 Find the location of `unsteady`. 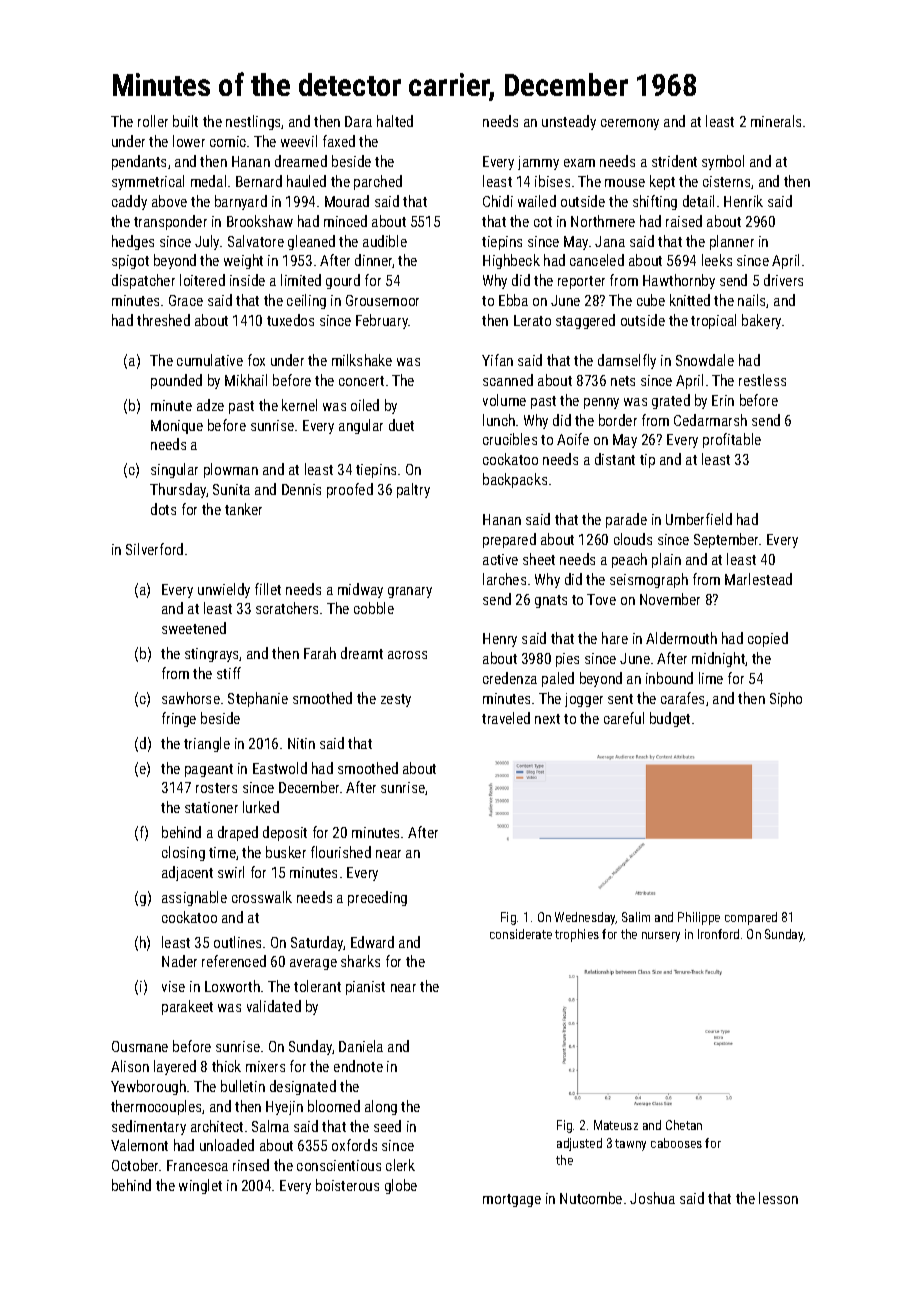

unsteady is located at coordinates (569, 122).
